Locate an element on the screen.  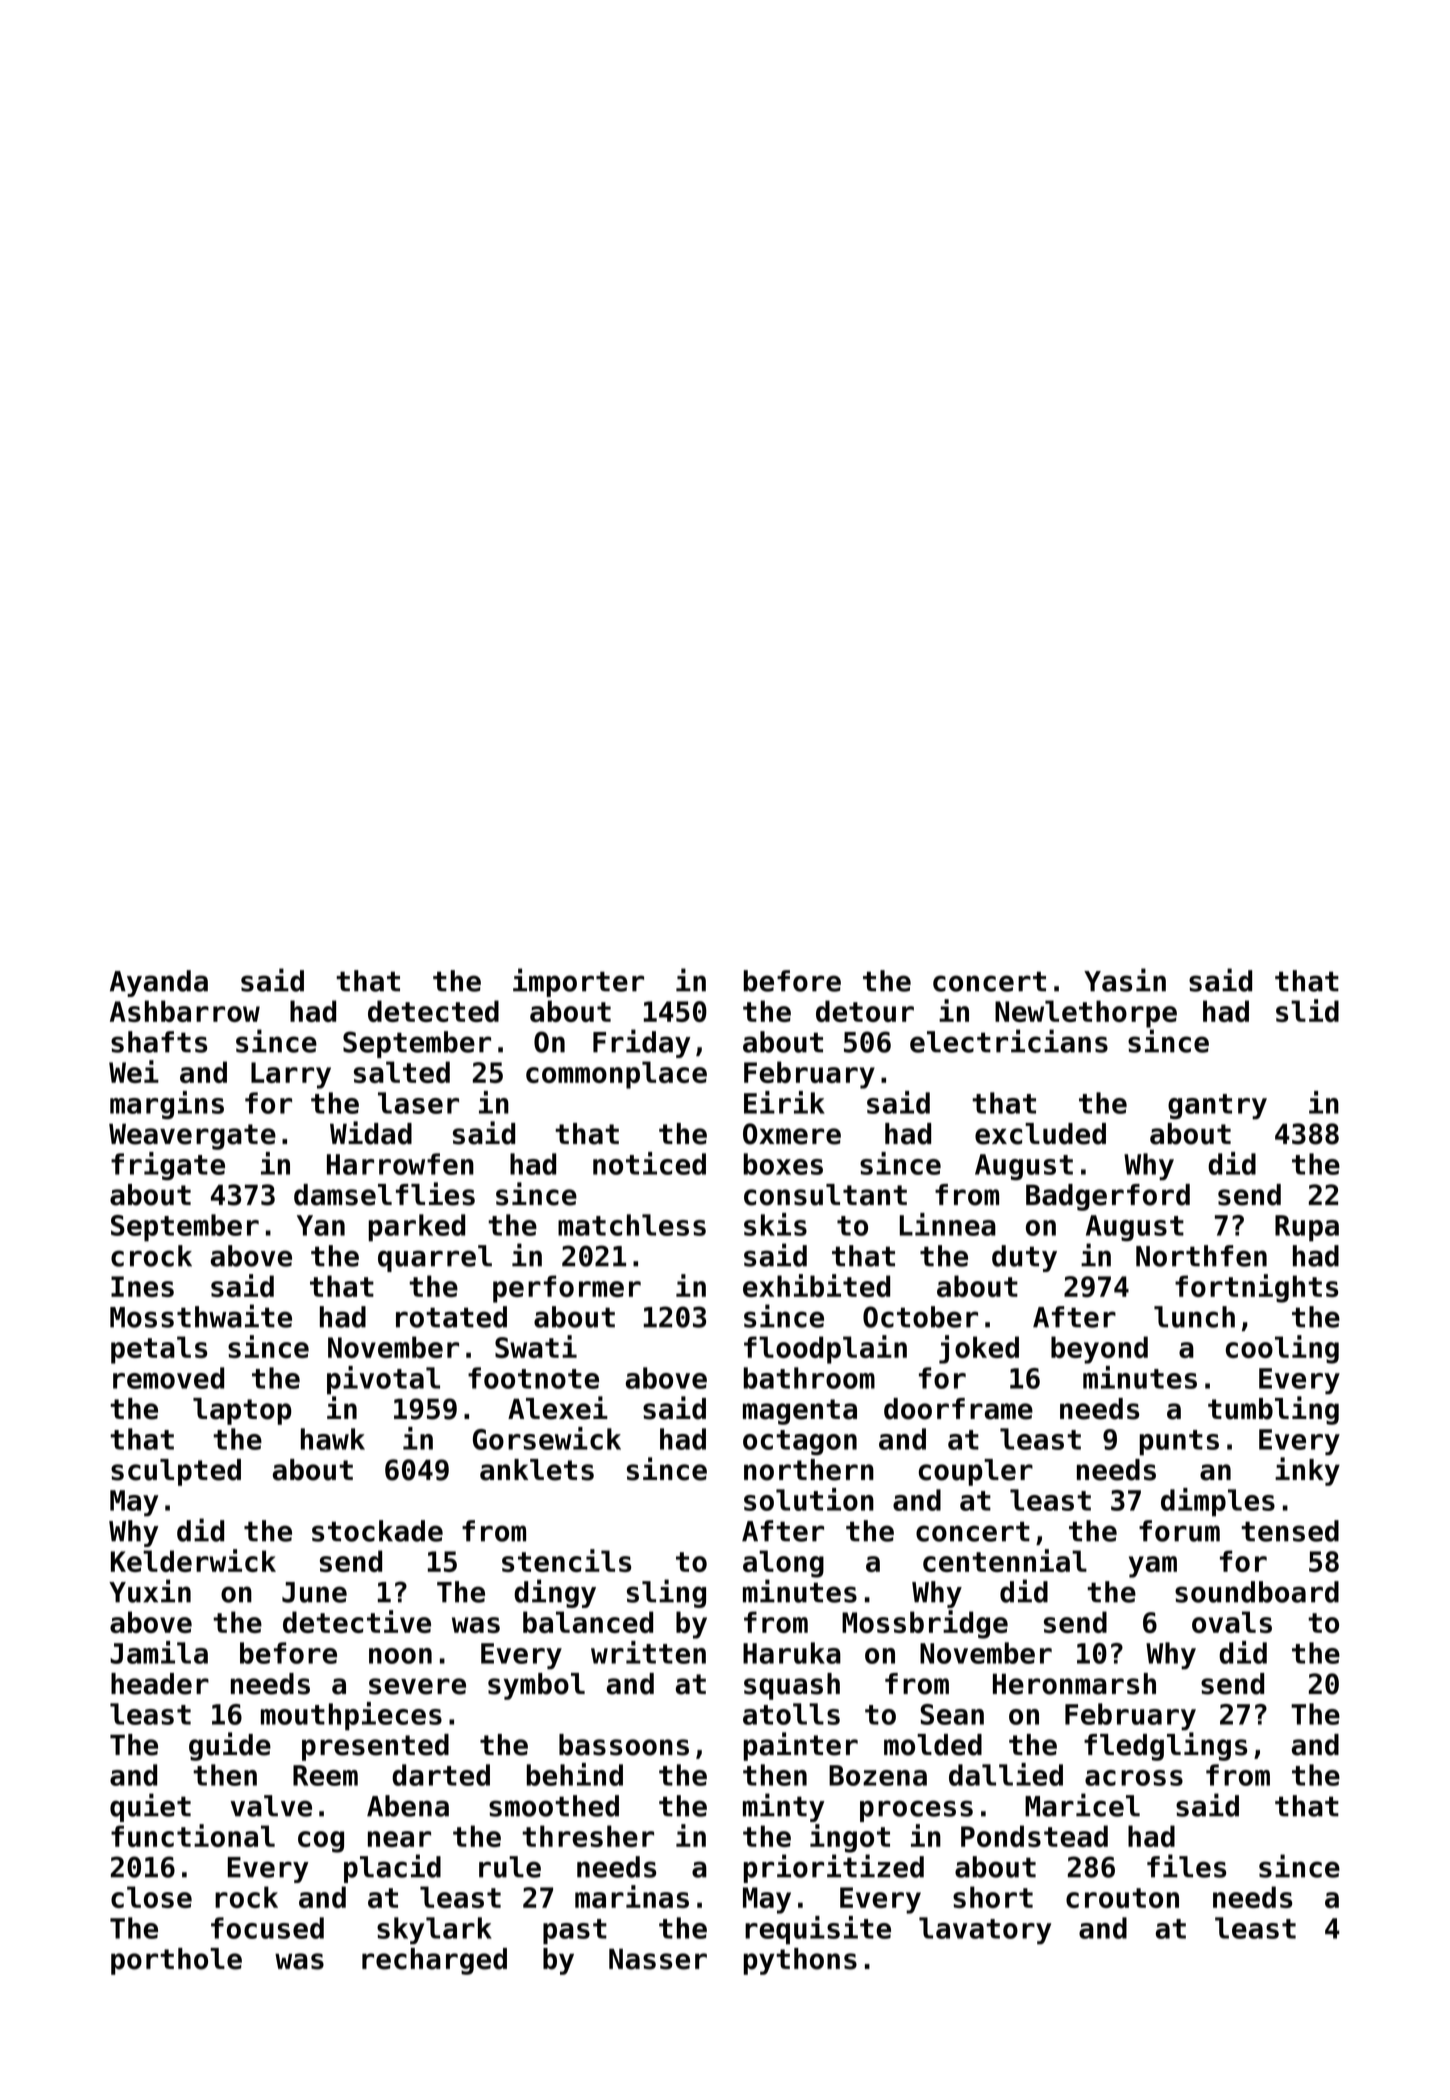
northern is located at coordinates (809, 1470).
